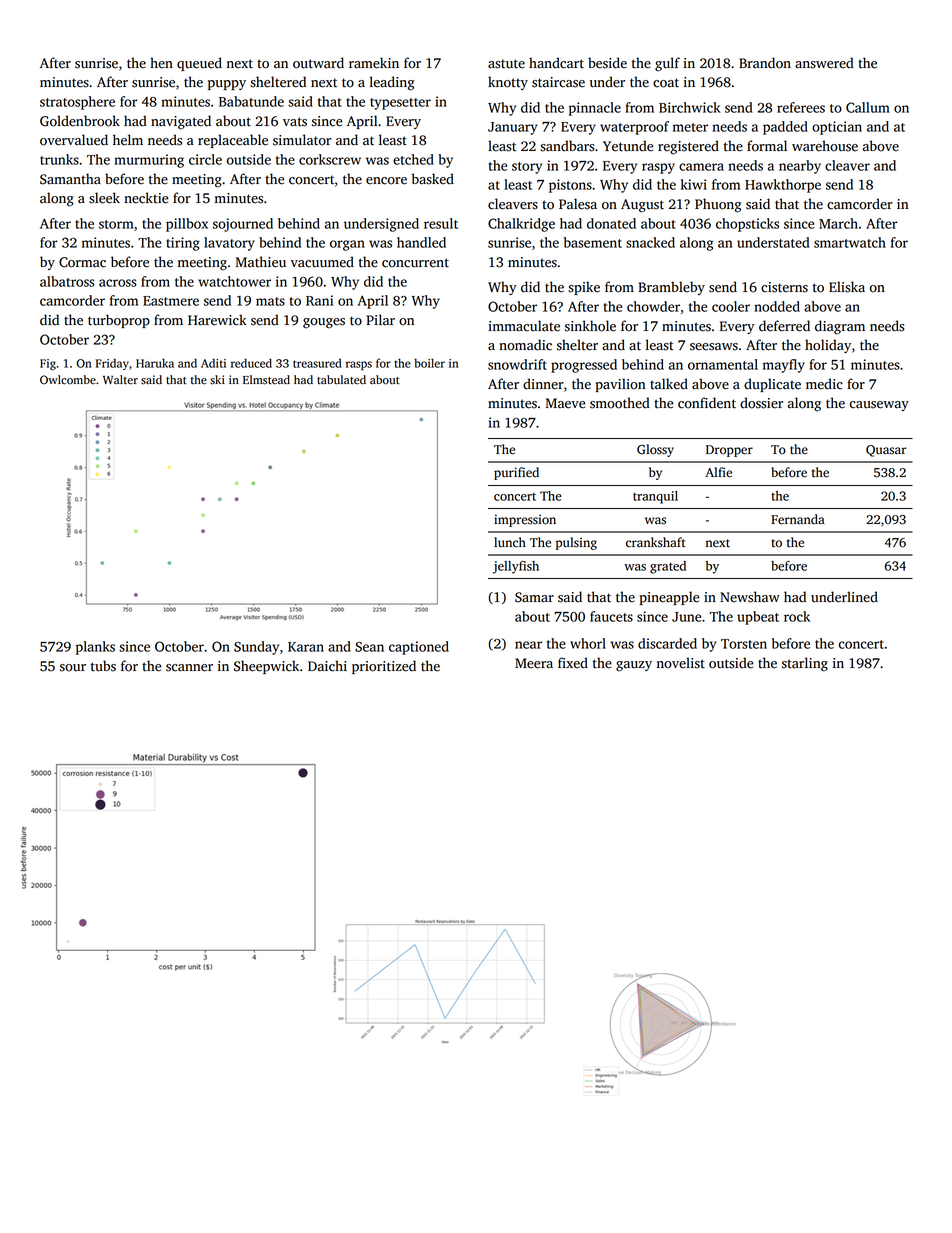  What do you see at coordinates (421, 242) in the document?
I see `handled` at bounding box center [421, 242].
